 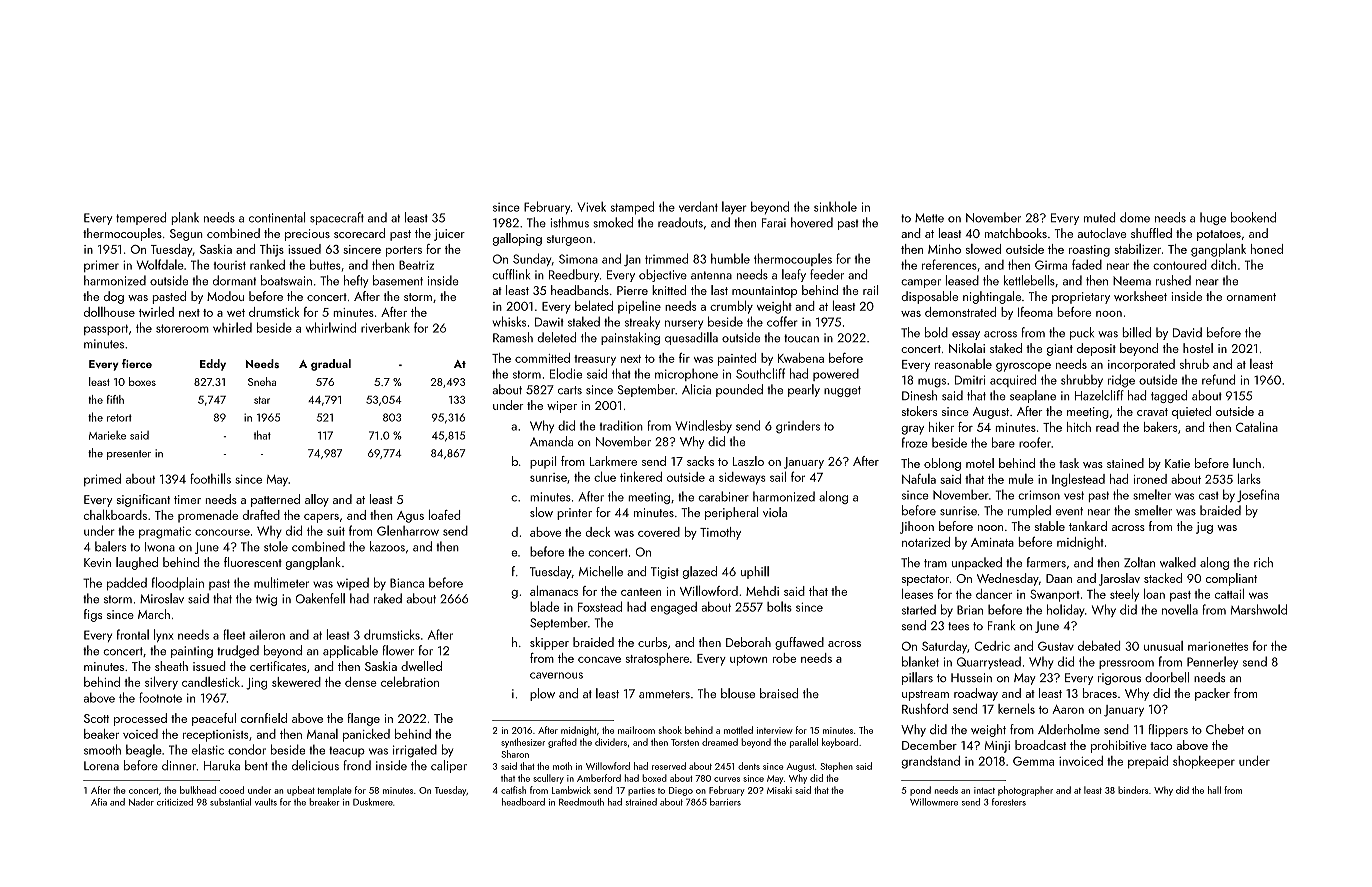 I want to click on continental, so click(x=277, y=217).
